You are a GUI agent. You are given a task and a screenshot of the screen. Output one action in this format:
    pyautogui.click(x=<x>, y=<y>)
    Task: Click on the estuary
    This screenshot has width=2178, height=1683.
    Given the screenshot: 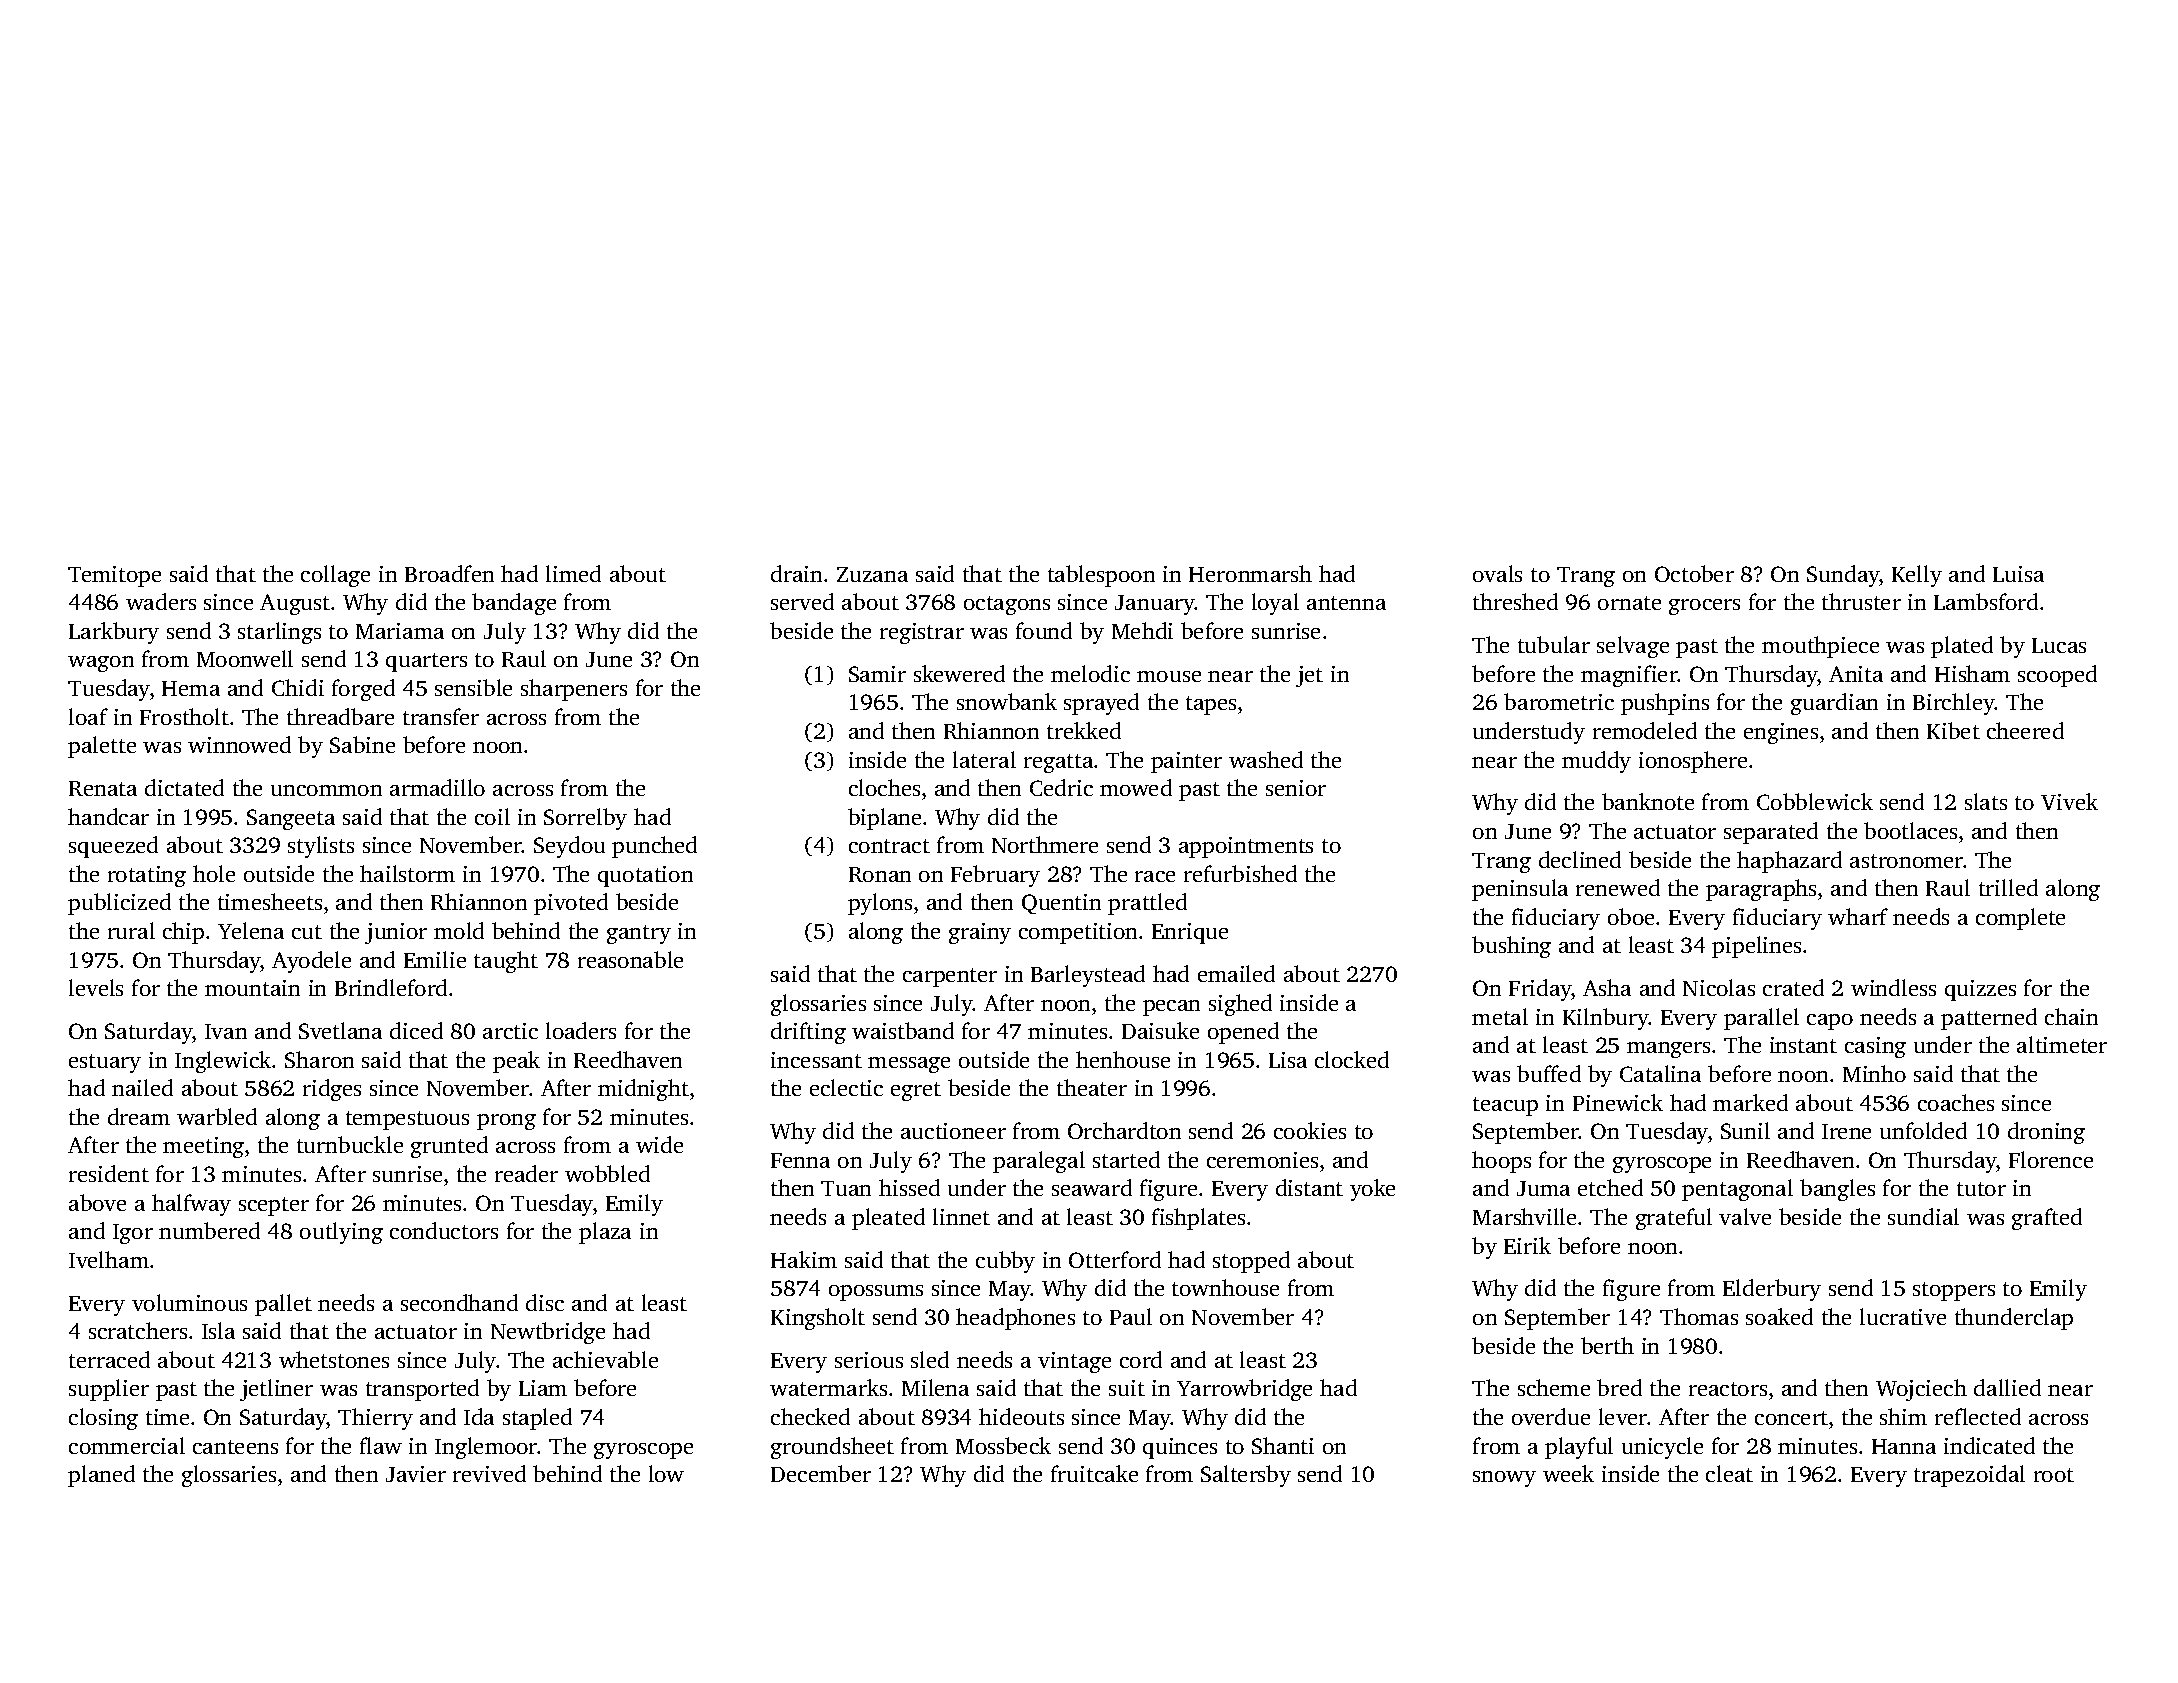 What is the action you would take?
    pyautogui.click(x=105, y=1063)
